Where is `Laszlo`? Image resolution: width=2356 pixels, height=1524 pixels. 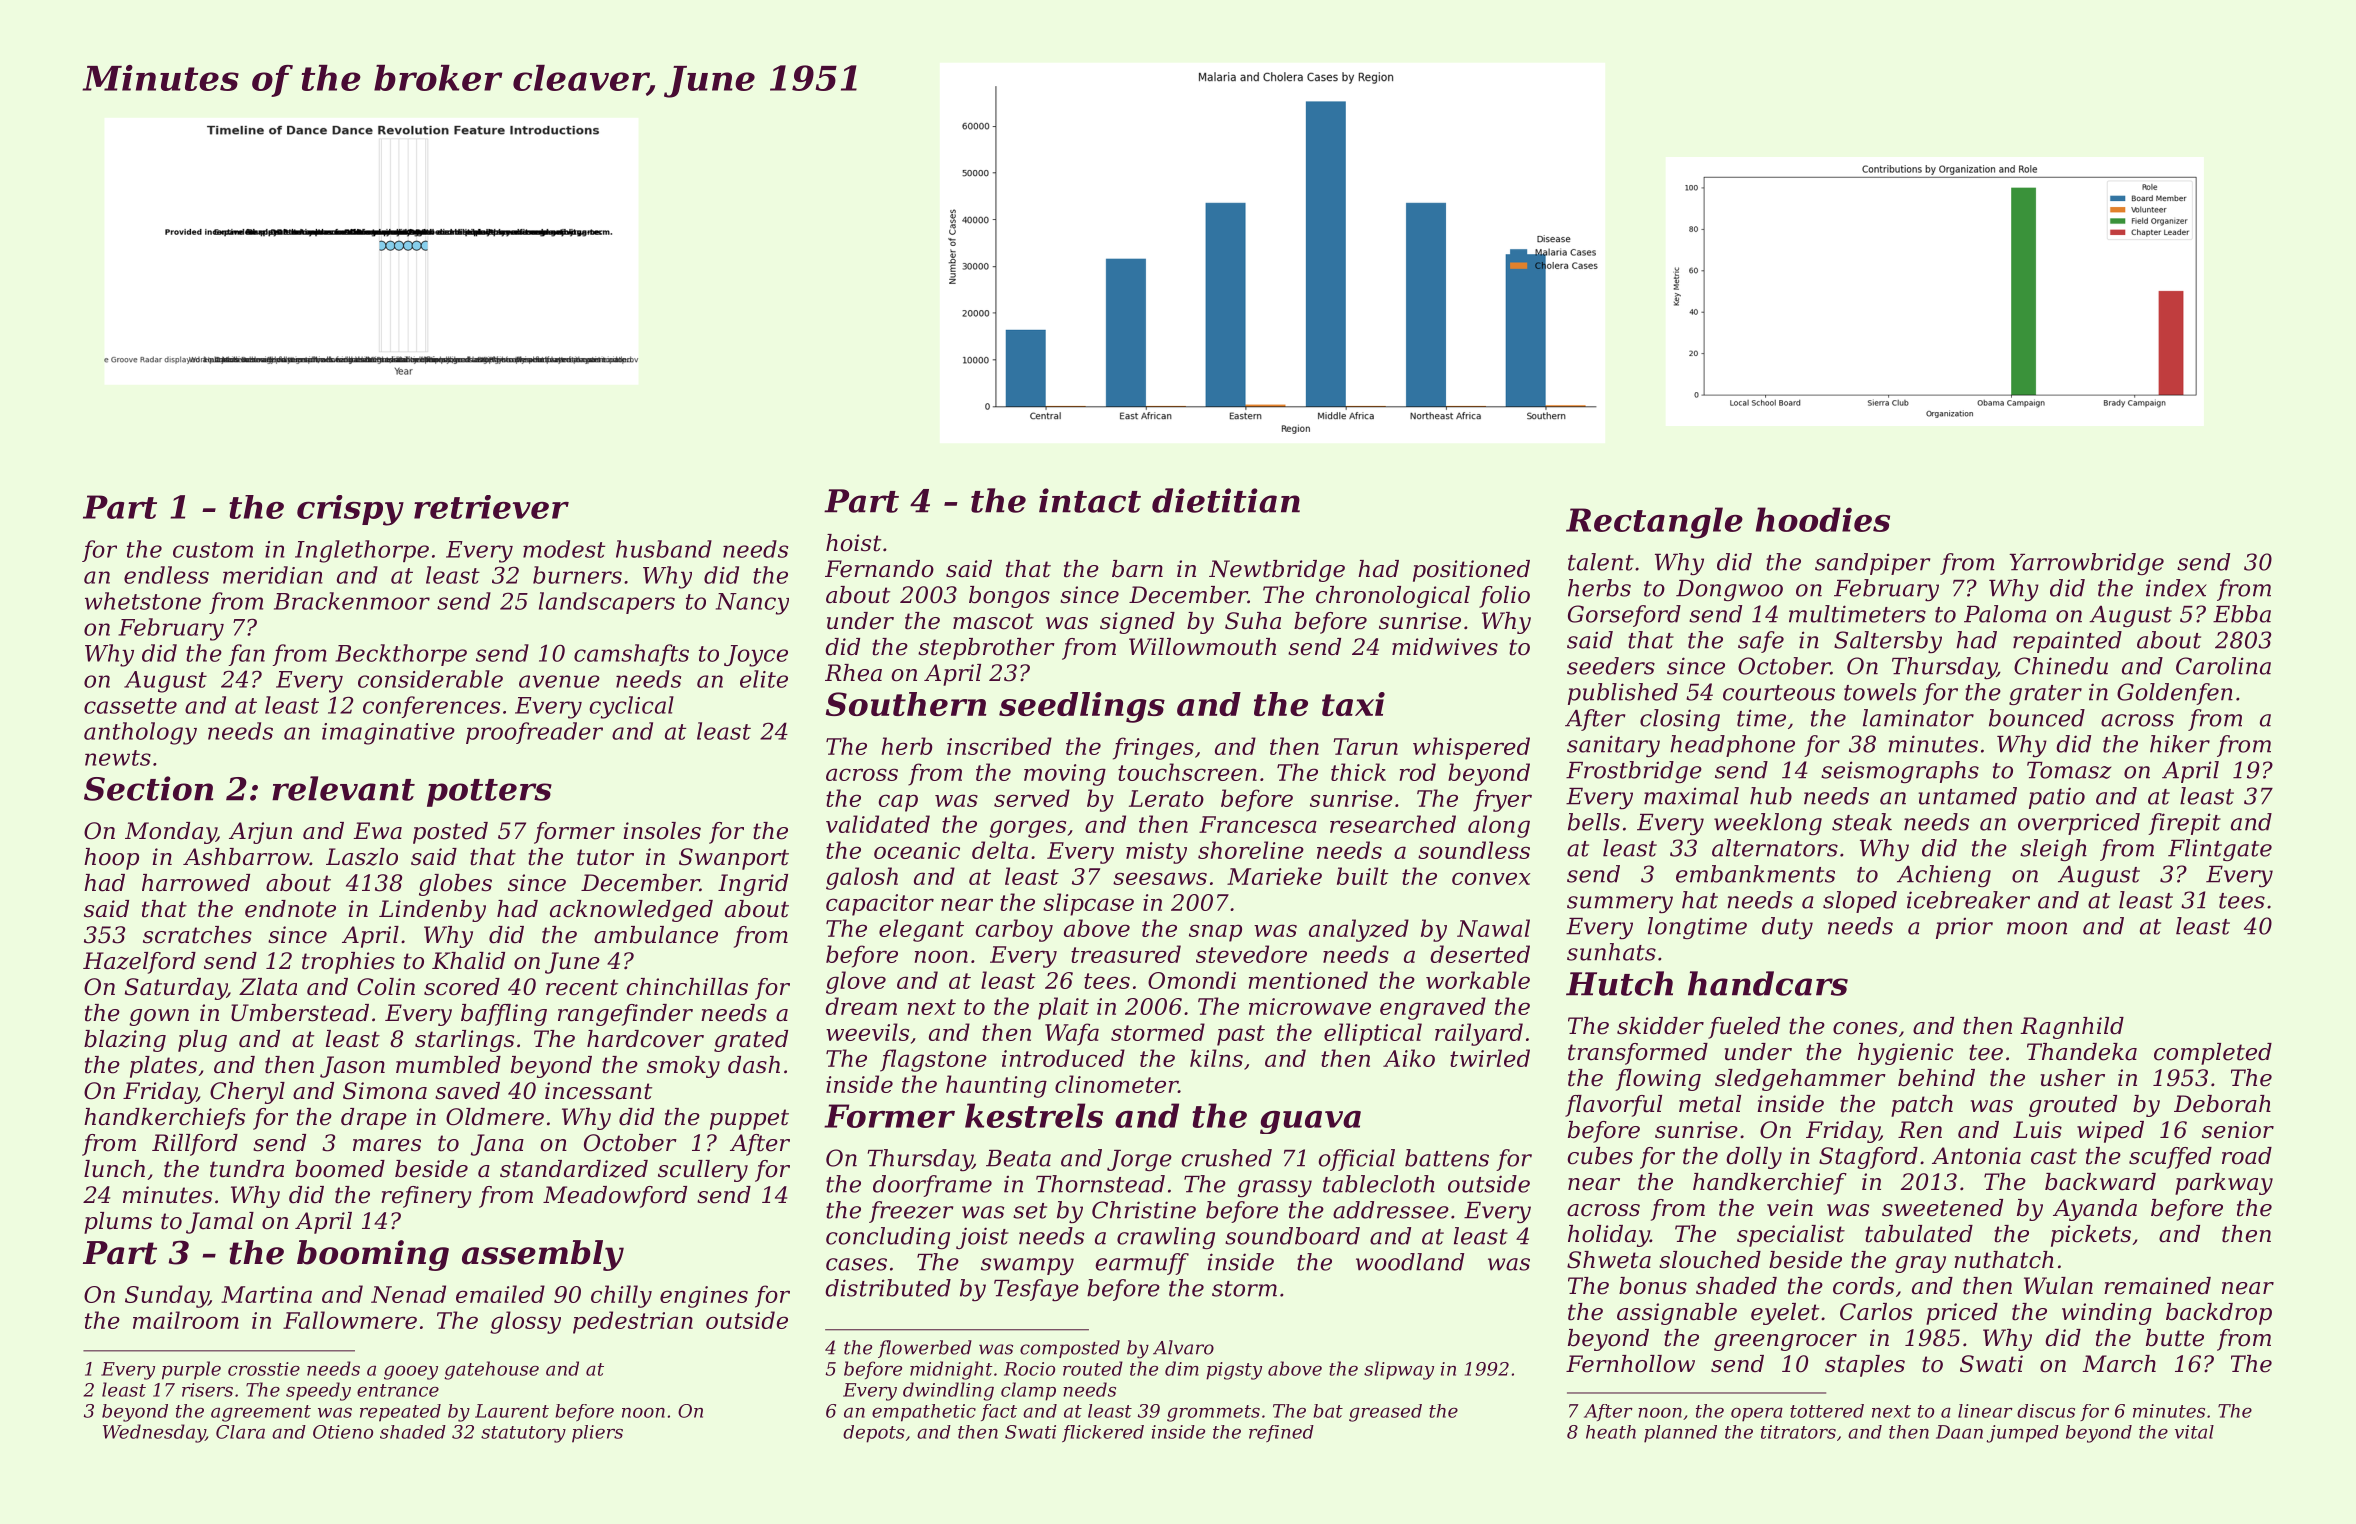 Laszlo is located at coordinates (362, 857).
